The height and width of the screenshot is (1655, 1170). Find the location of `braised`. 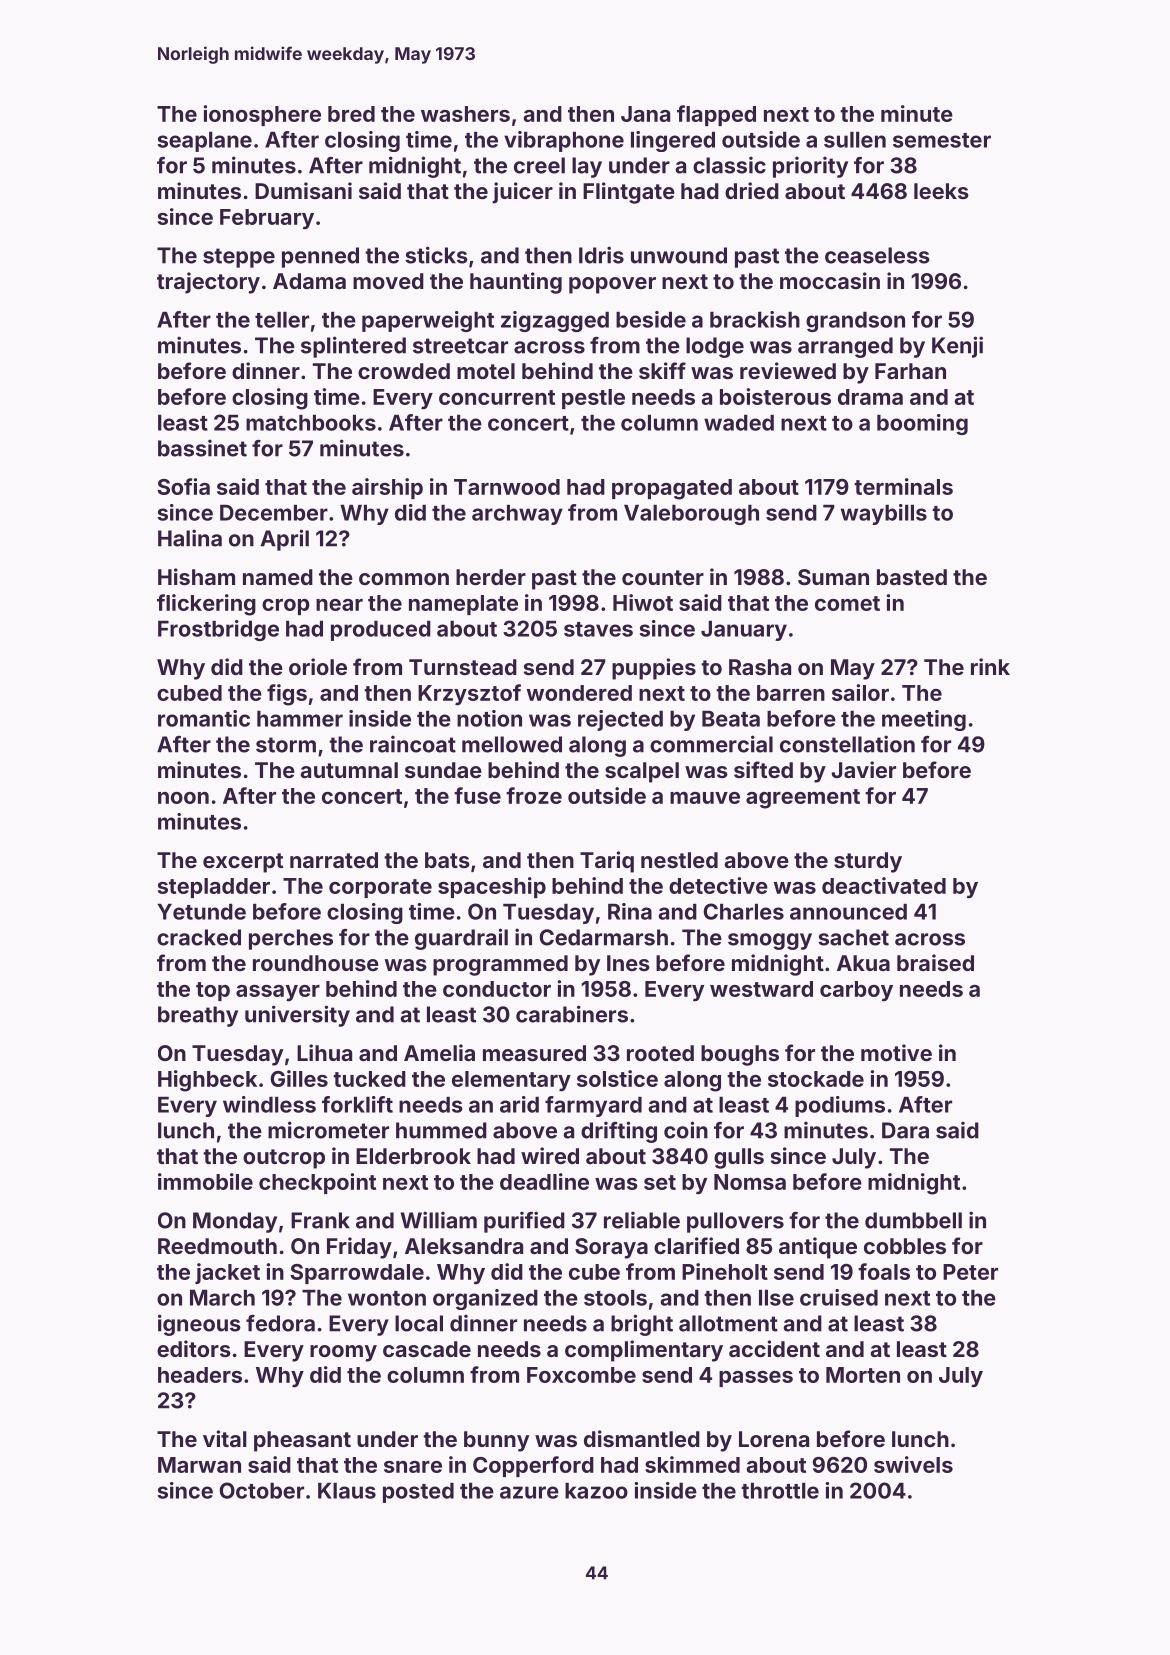

braised is located at coordinates (935, 962).
